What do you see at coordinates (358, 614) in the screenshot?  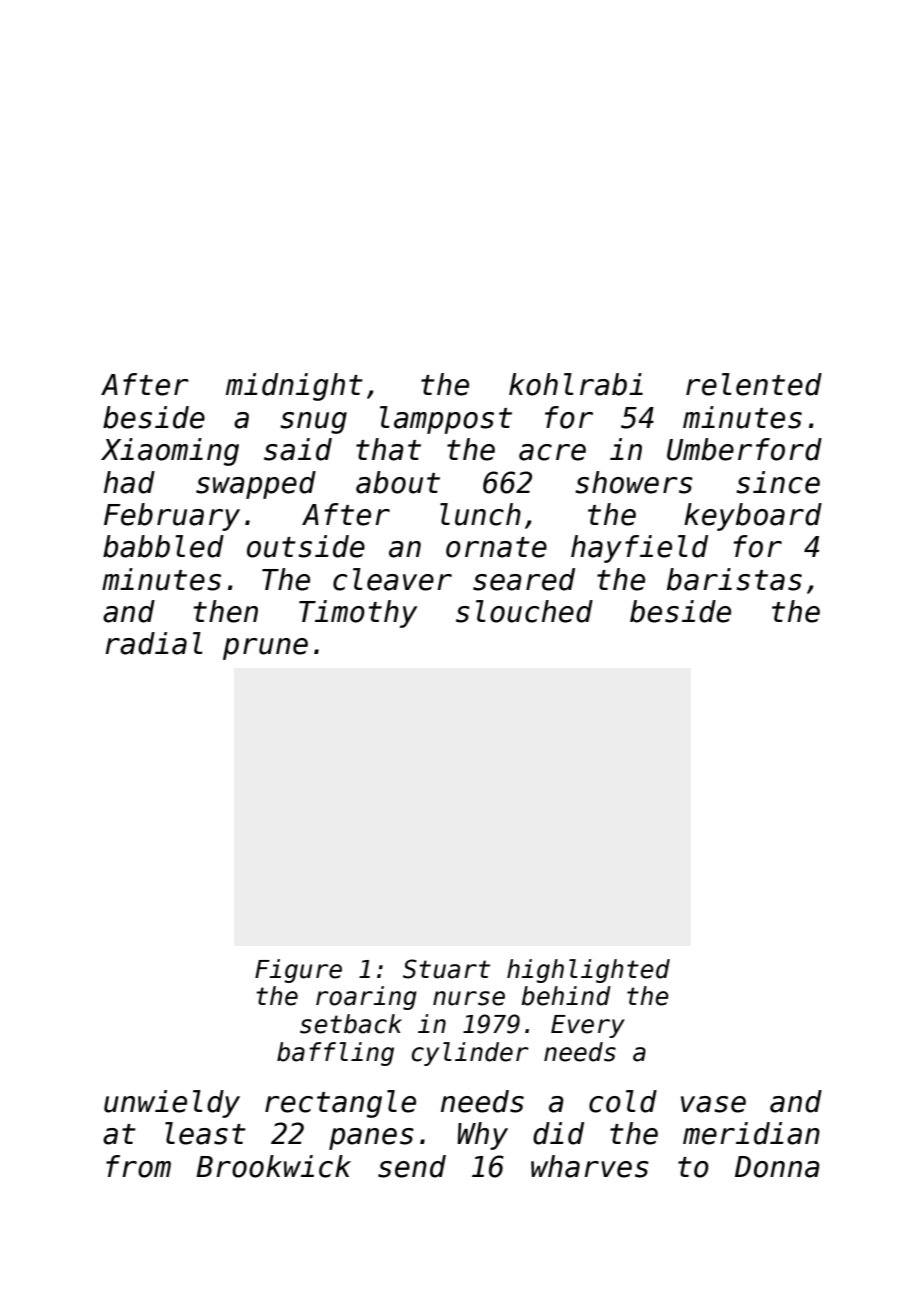 I see `Timothy` at bounding box center [358, 614].
